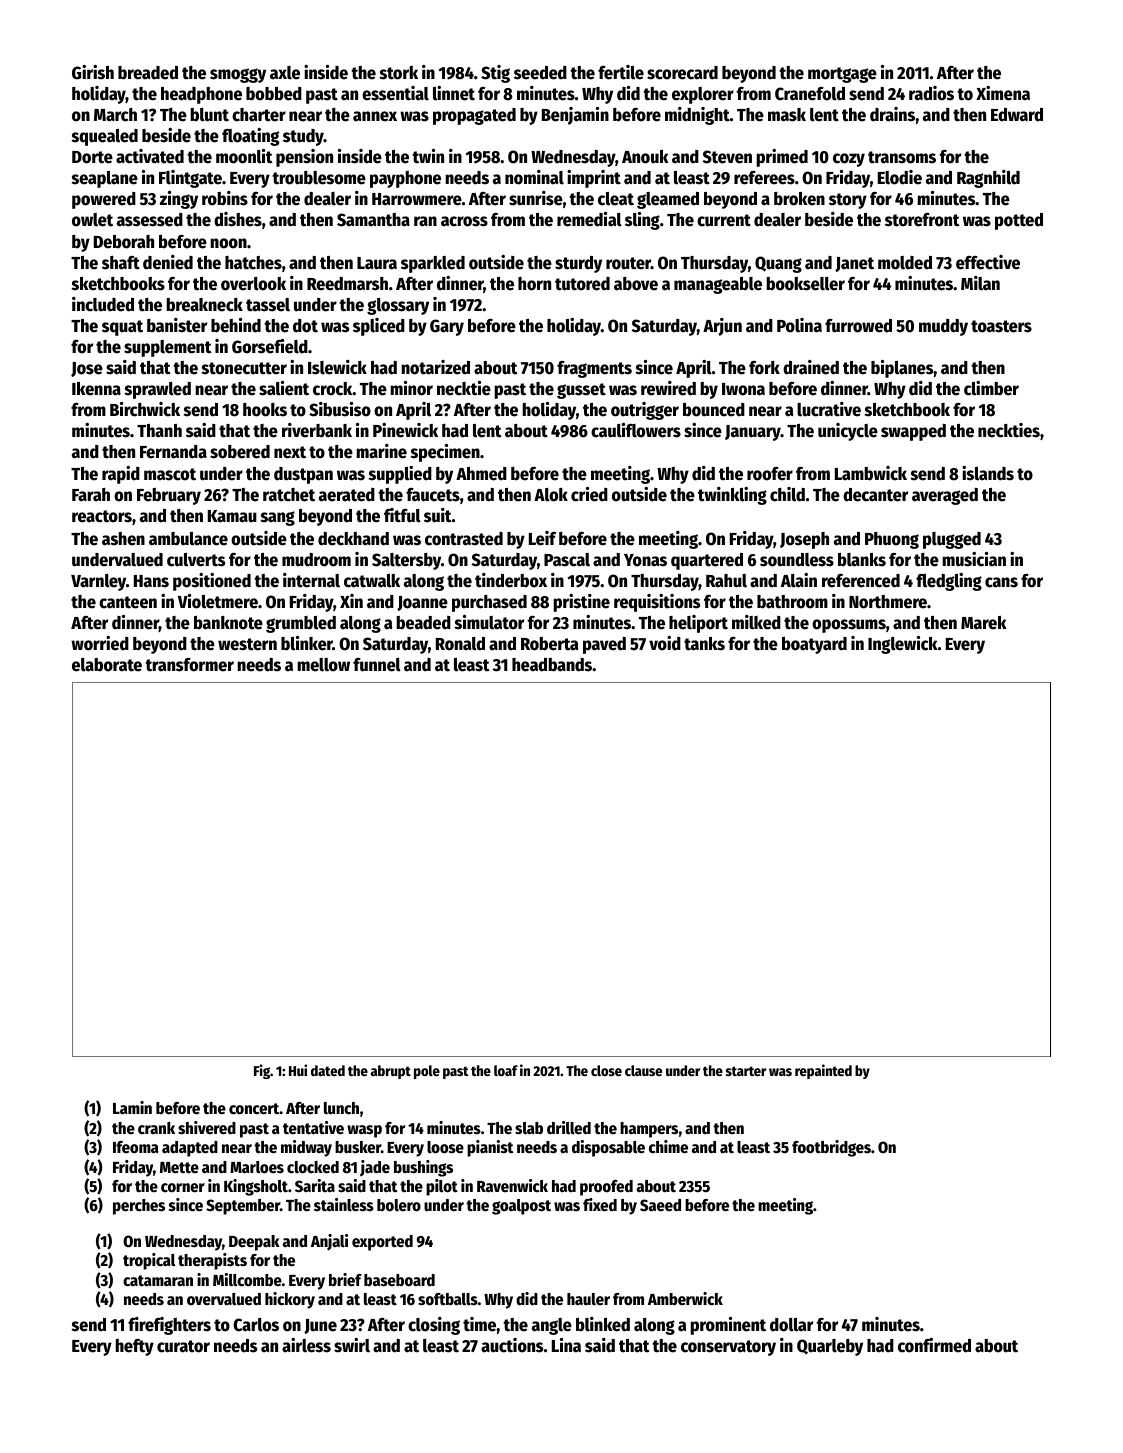  I want to click on loaf, so click(506, 1070).
